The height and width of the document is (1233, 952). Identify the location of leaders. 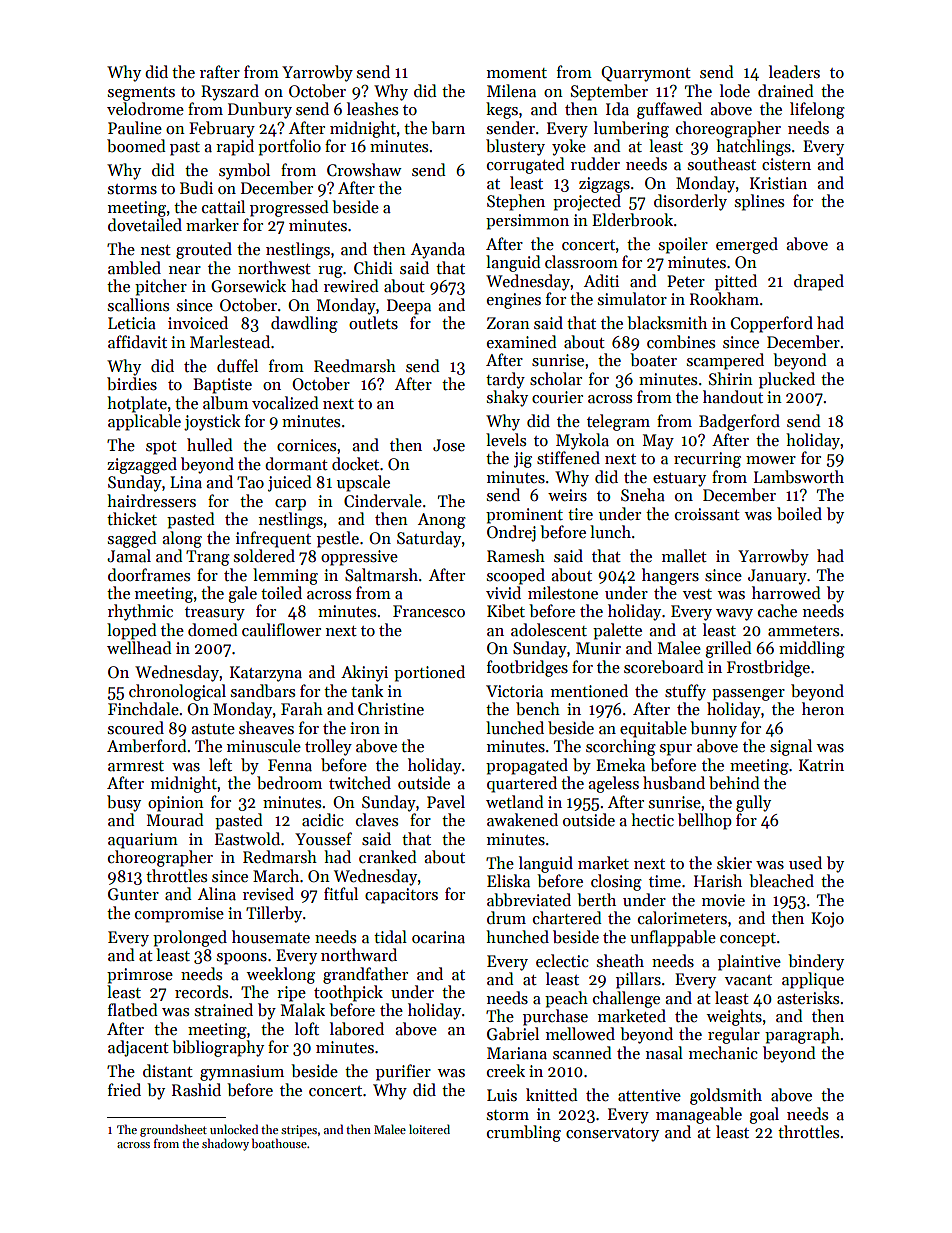
(794, 71).
